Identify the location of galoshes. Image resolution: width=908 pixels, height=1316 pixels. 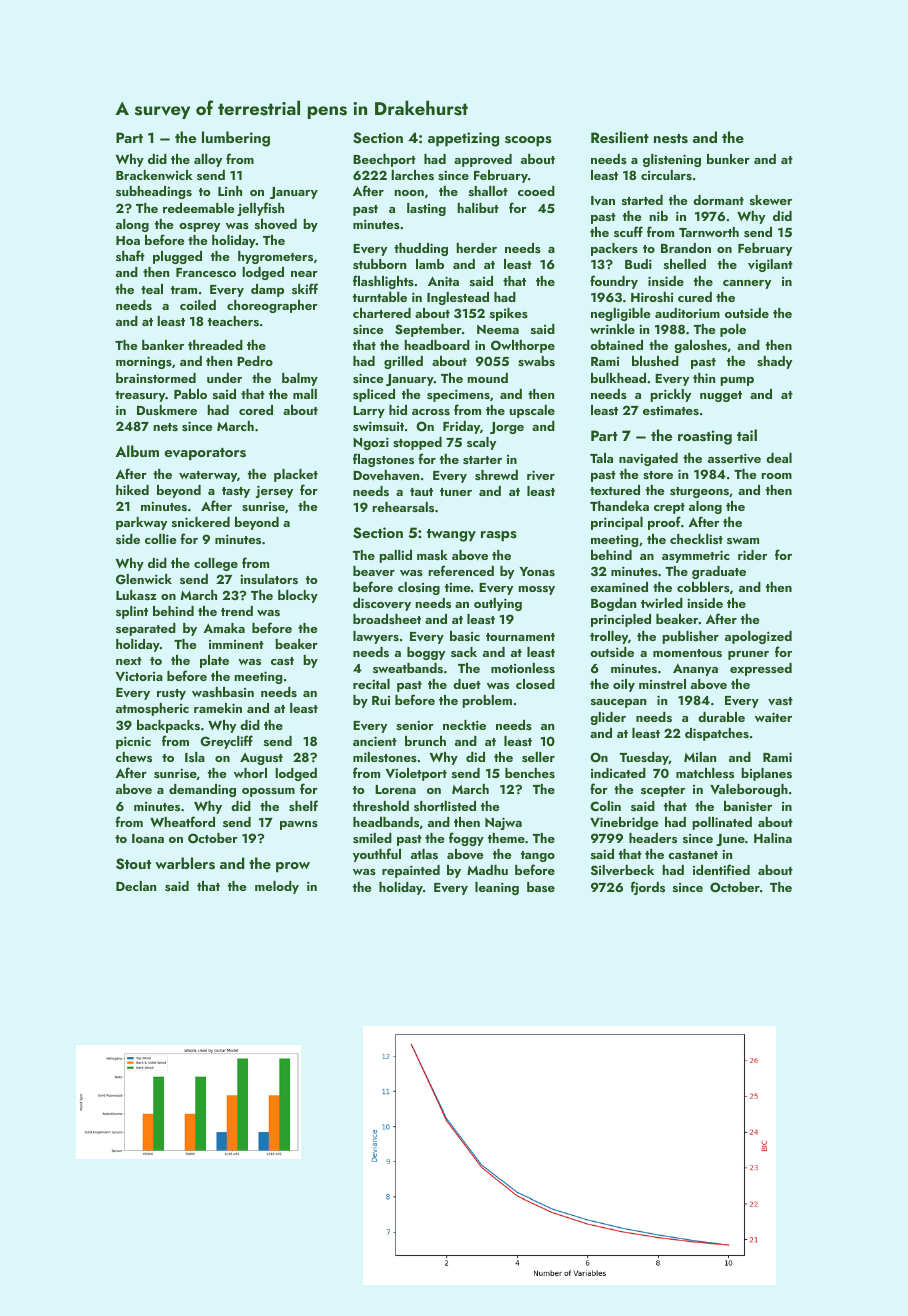
(700, 346).
